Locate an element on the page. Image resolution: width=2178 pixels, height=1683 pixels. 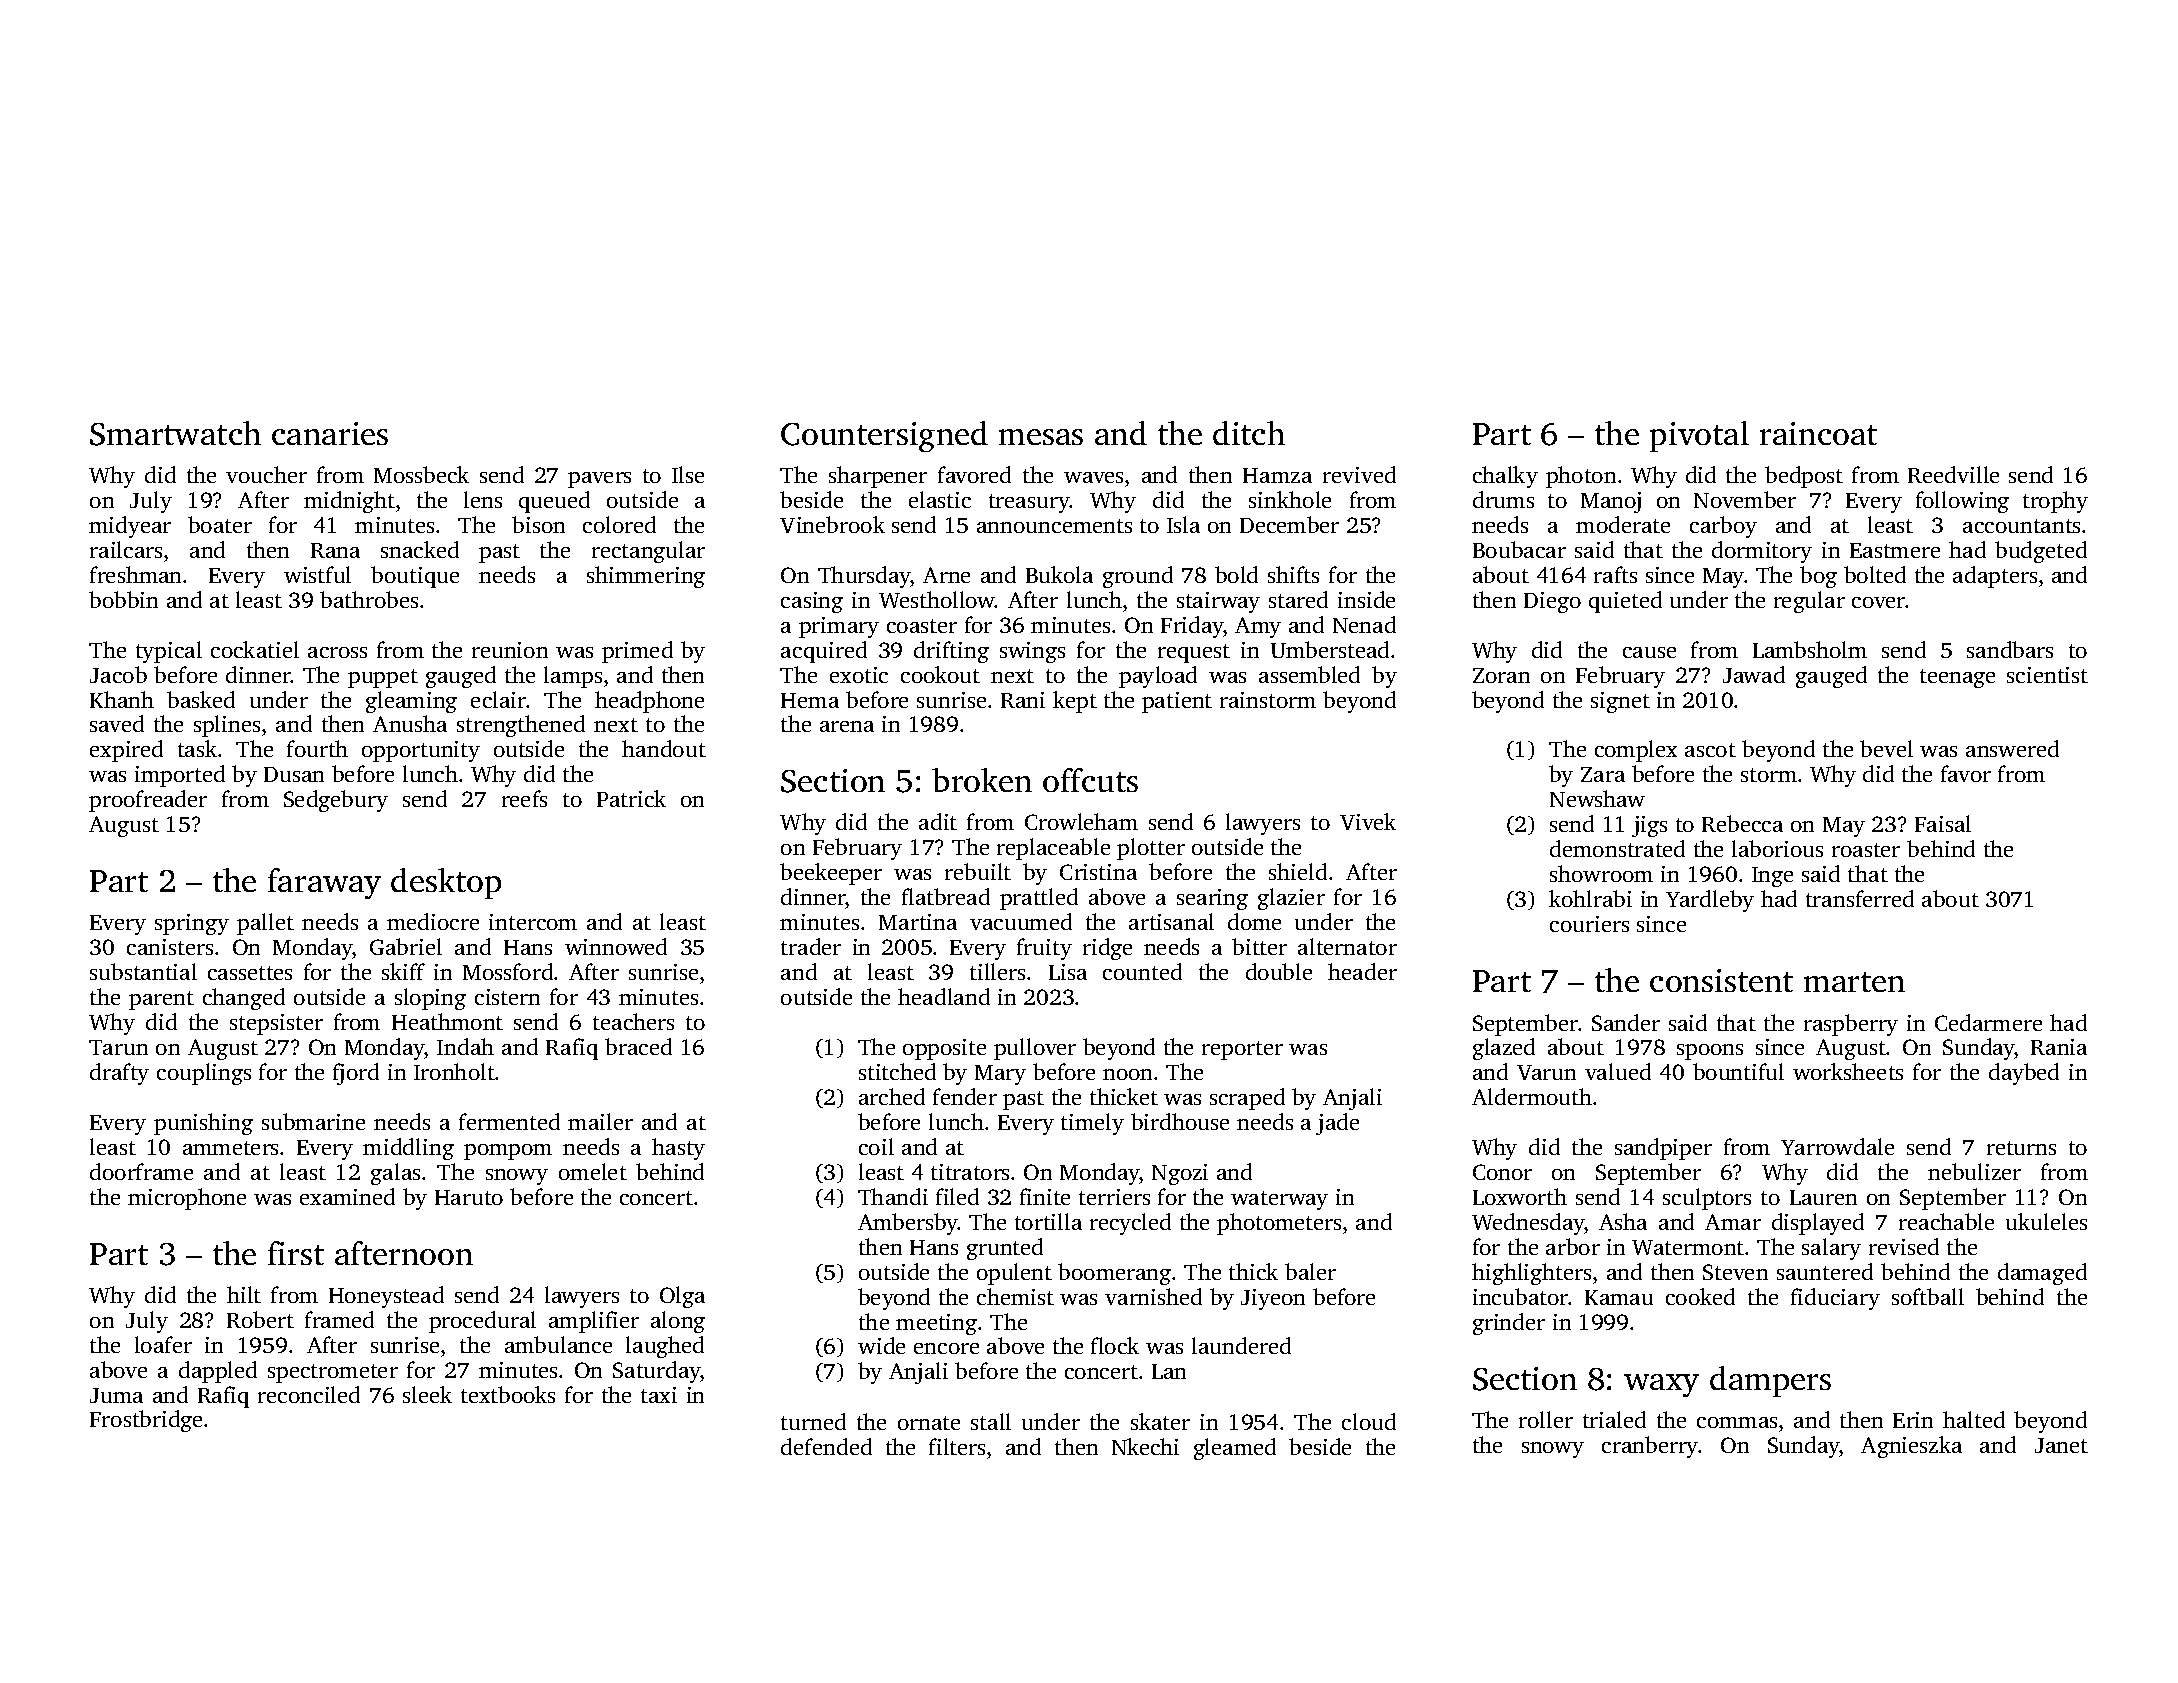
Jiyeon is located at coordinates (1273, 1299).
